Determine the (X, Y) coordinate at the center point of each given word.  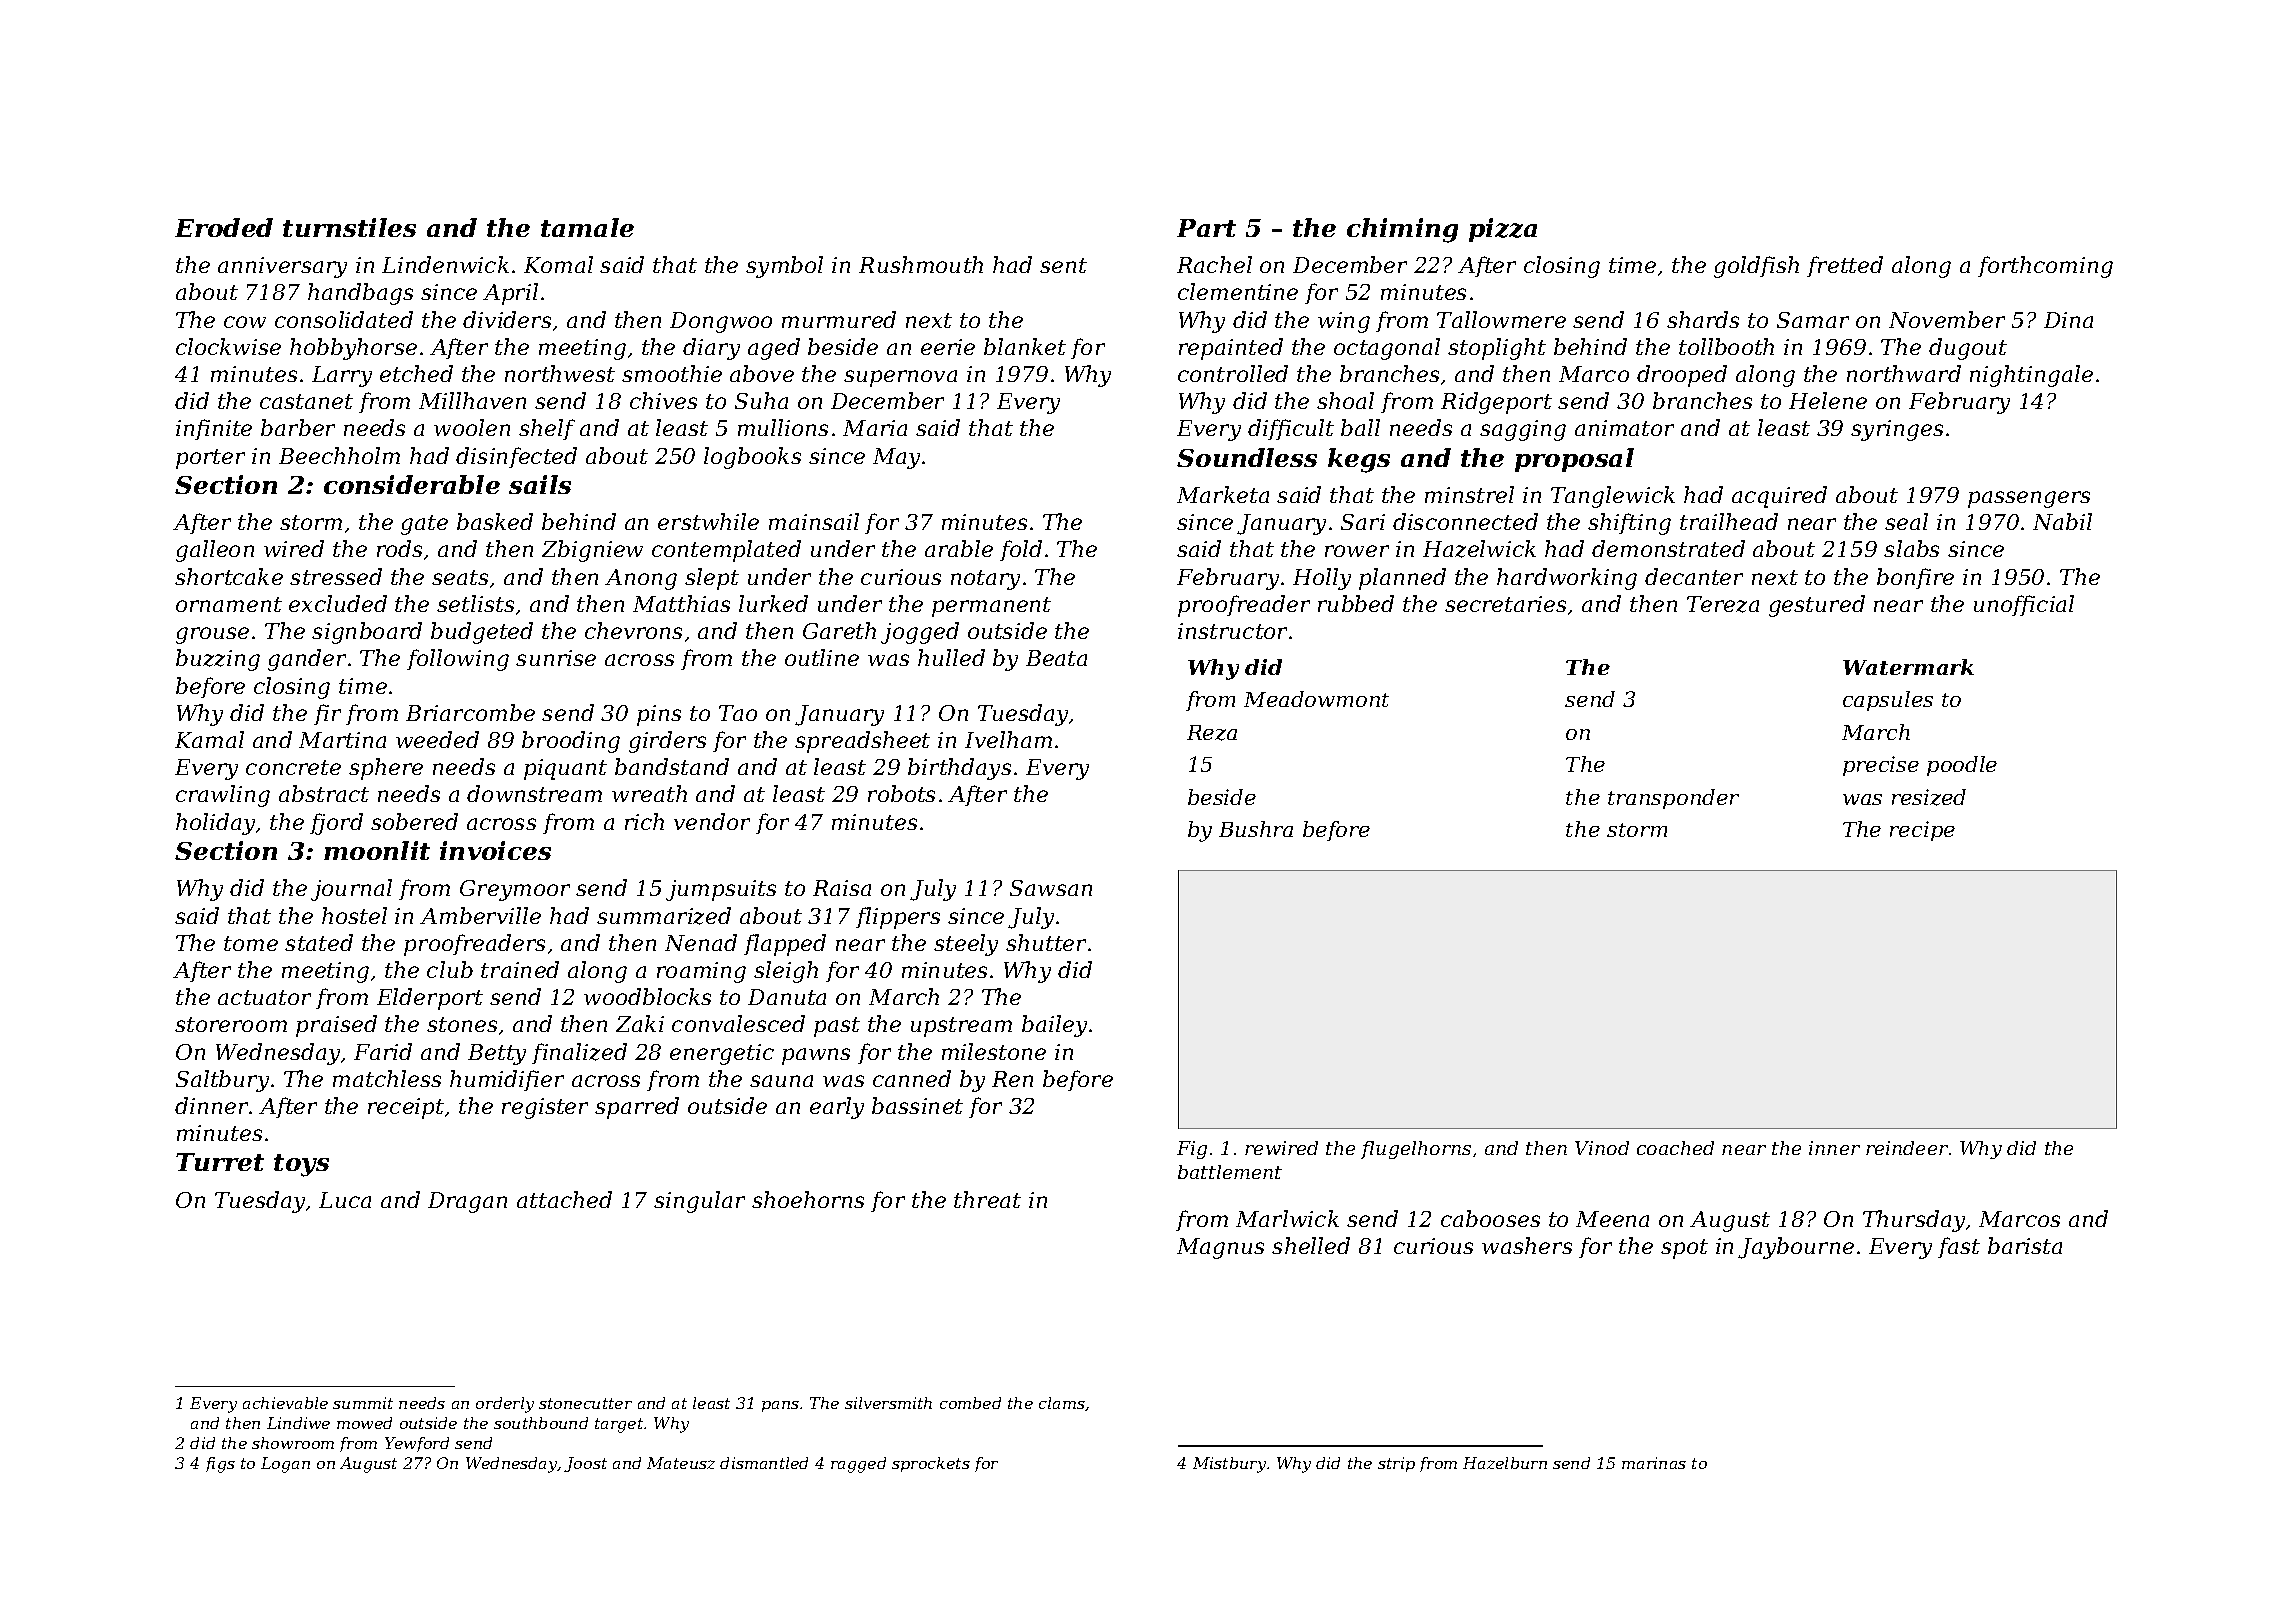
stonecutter (585, 1403)
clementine (1238, 291)
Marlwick (1287, 1218)
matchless (387, 1078)
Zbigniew (592, 551)
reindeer (1907, 1148)
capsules (1888, 701)
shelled (1311, 1245)
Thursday (1914, 1221)
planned (1402, 579)
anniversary (282, 267)
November (1947, 319)
